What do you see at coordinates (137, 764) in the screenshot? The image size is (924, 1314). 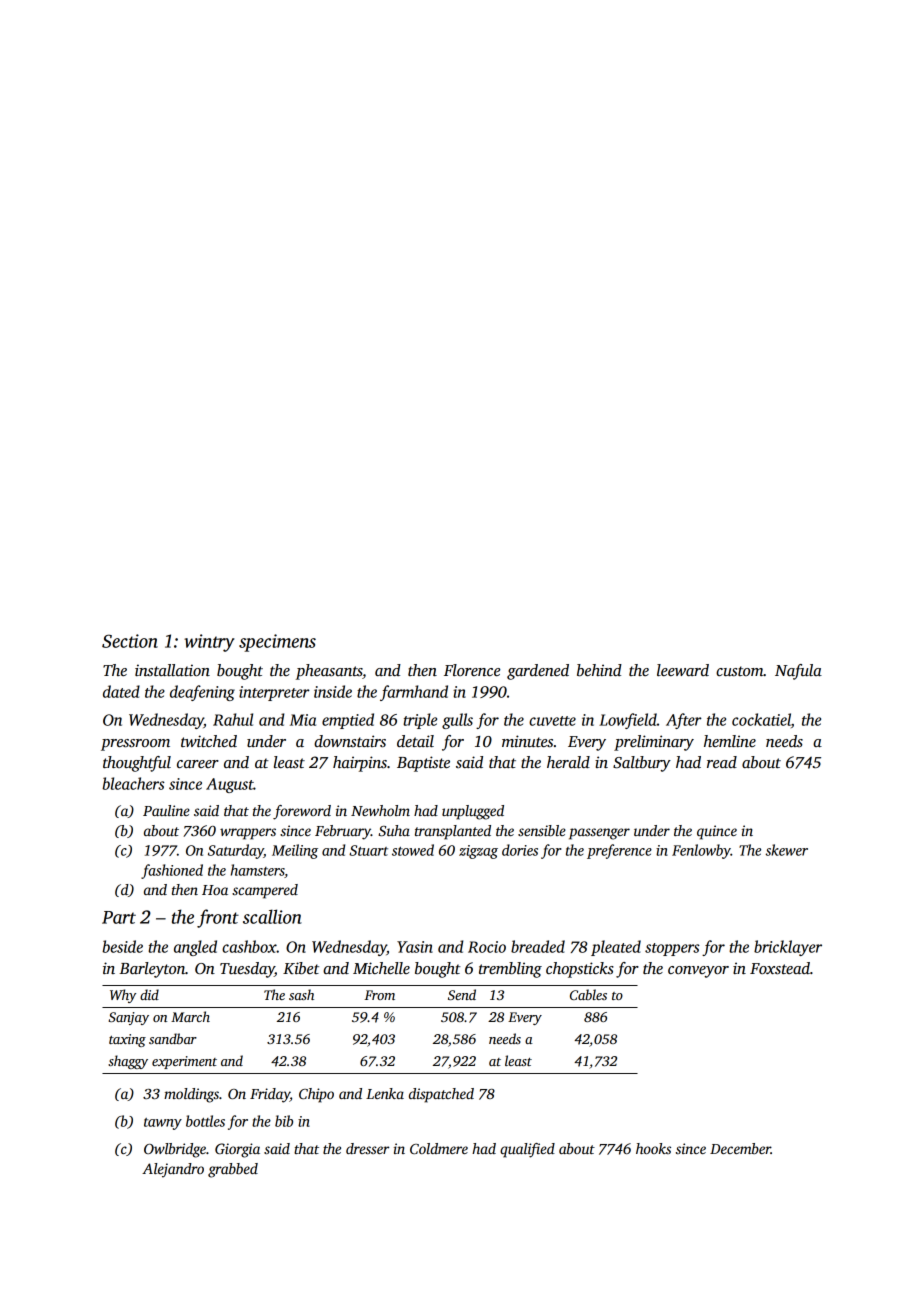 I see `thoughtful` at bounding box center [137, 764].
